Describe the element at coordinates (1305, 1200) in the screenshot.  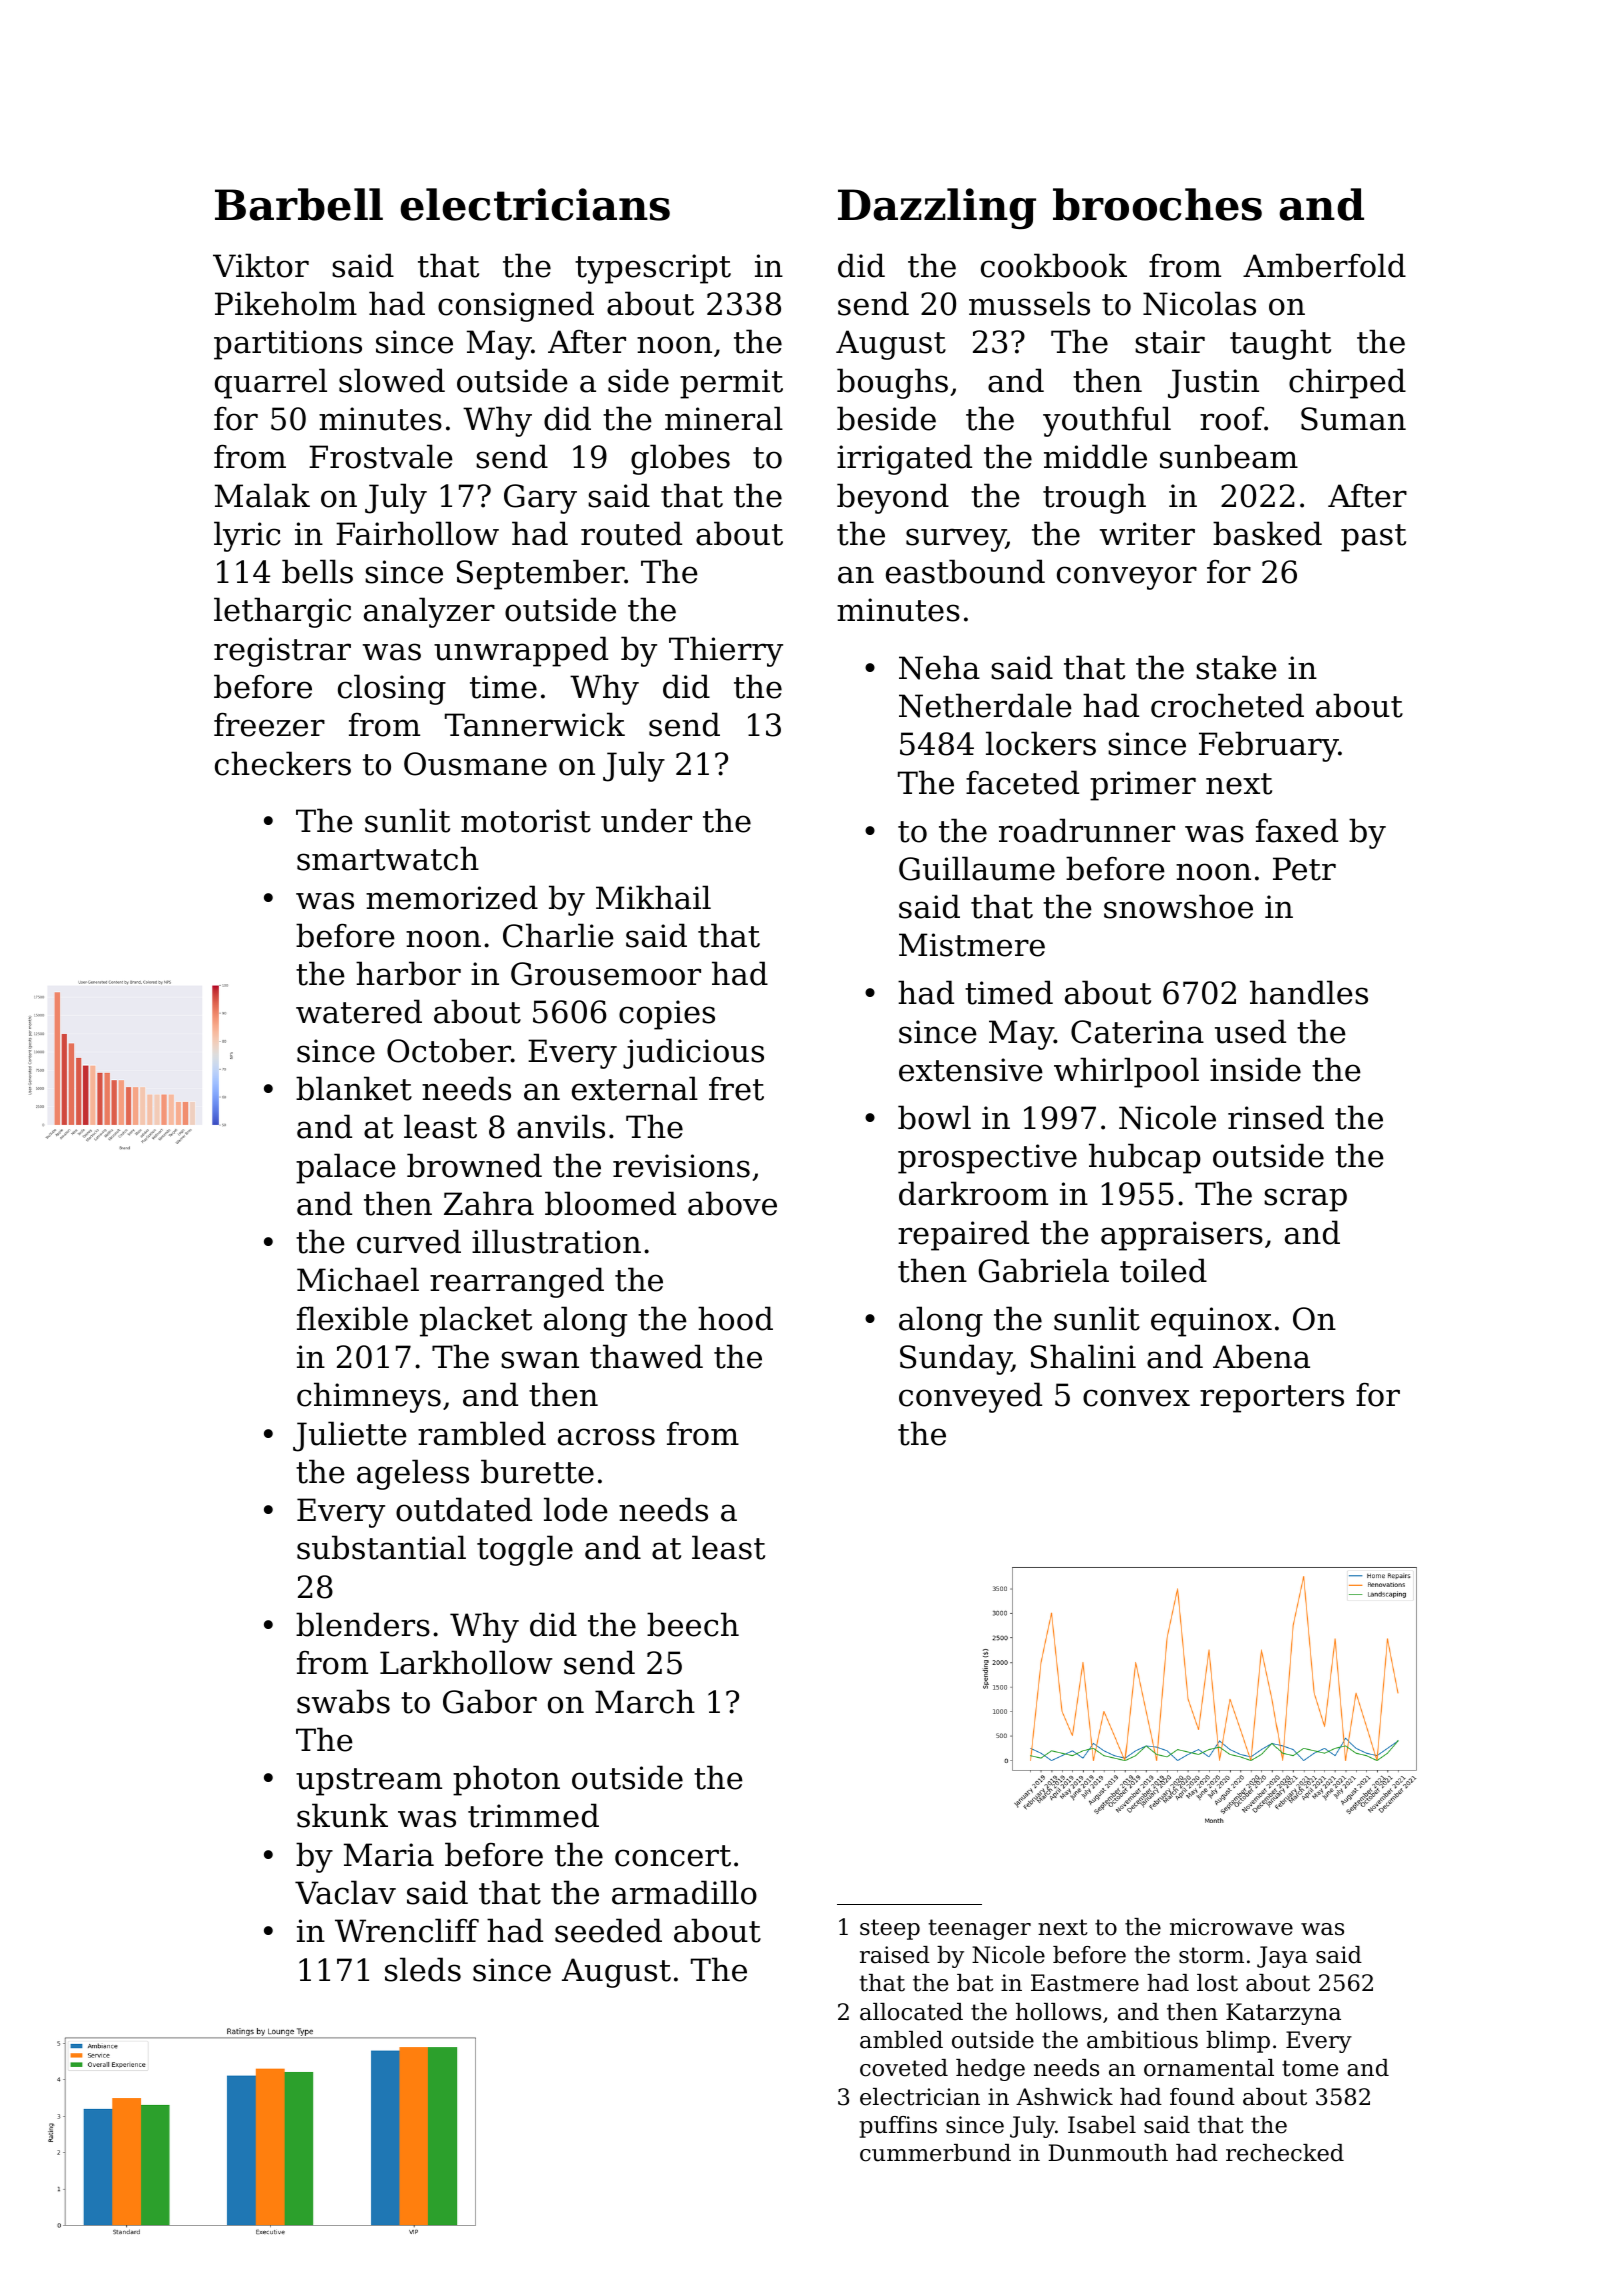
I see `scrap` at that location.
